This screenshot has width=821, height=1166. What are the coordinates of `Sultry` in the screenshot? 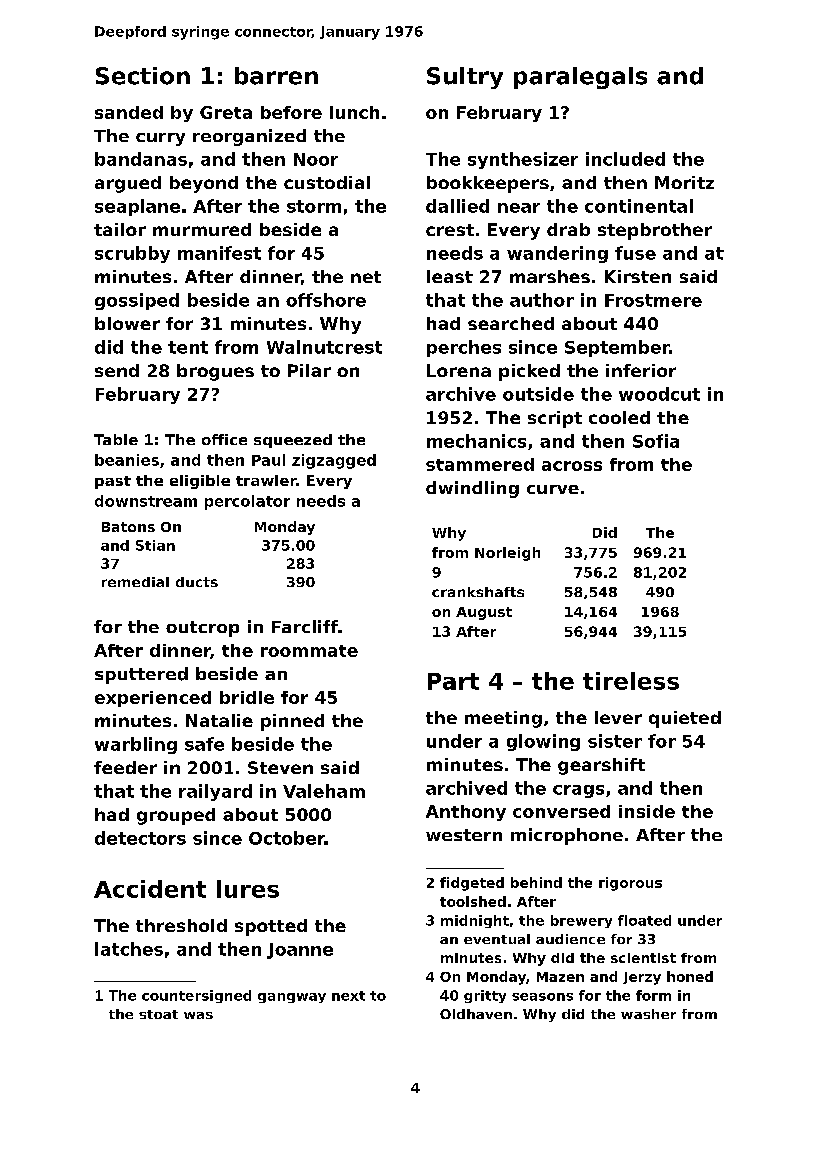 It's located at (465, 78).
